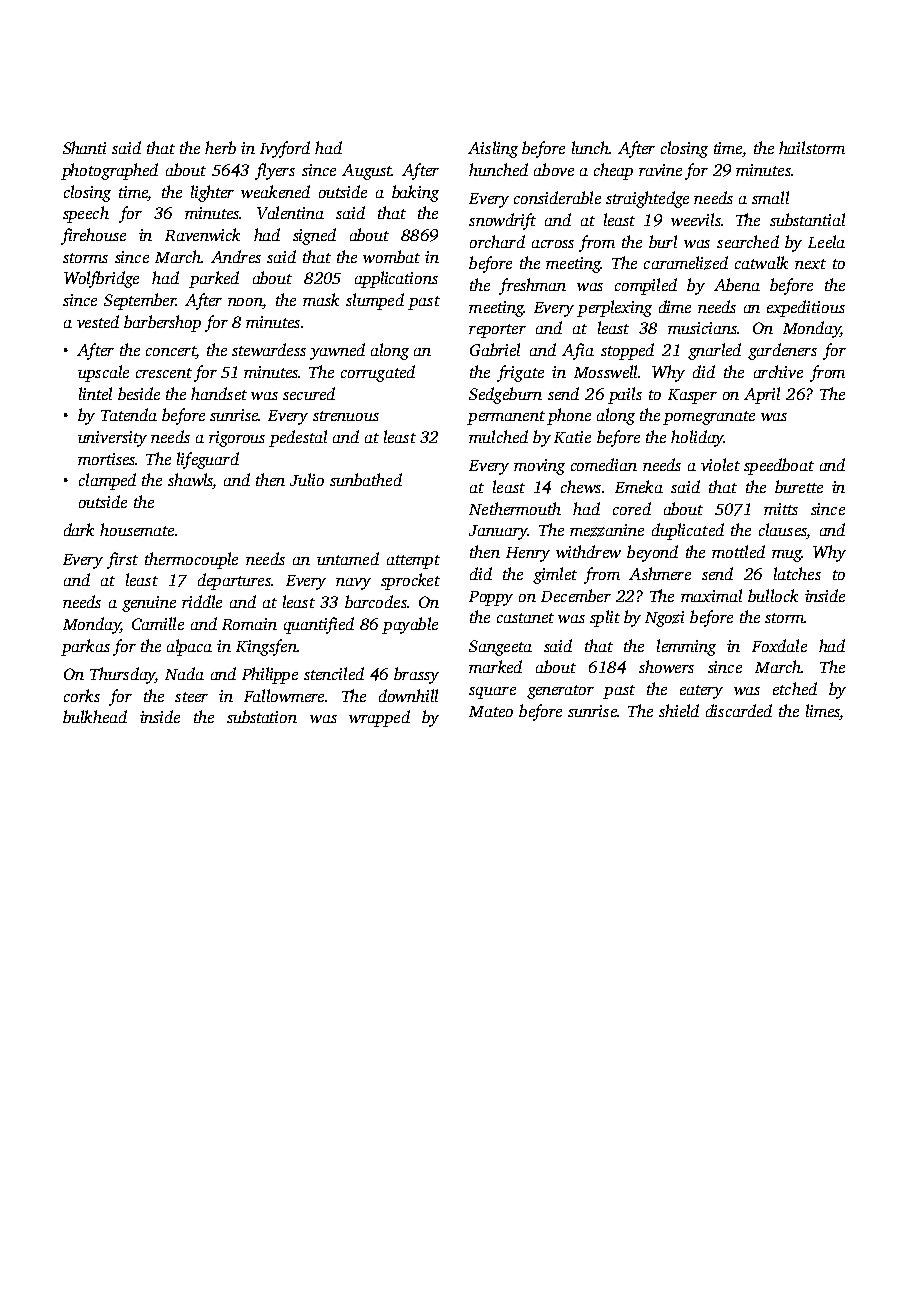 The width and height of the screenshot is (908, 1316). I want to click on Gabriel, so click(495, 349).
